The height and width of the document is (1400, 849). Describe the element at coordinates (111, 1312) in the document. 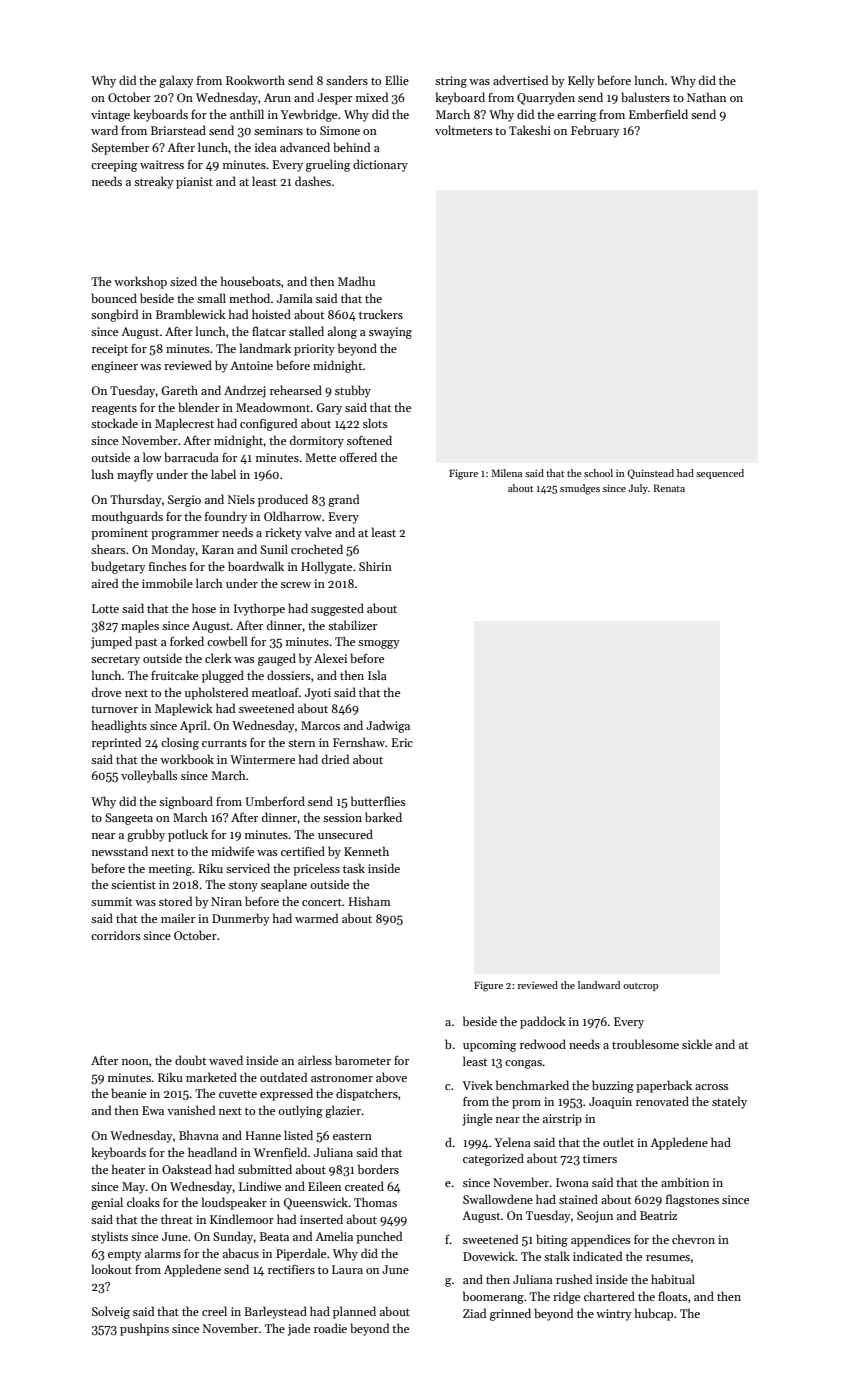

I see `Solveig` at that location.
